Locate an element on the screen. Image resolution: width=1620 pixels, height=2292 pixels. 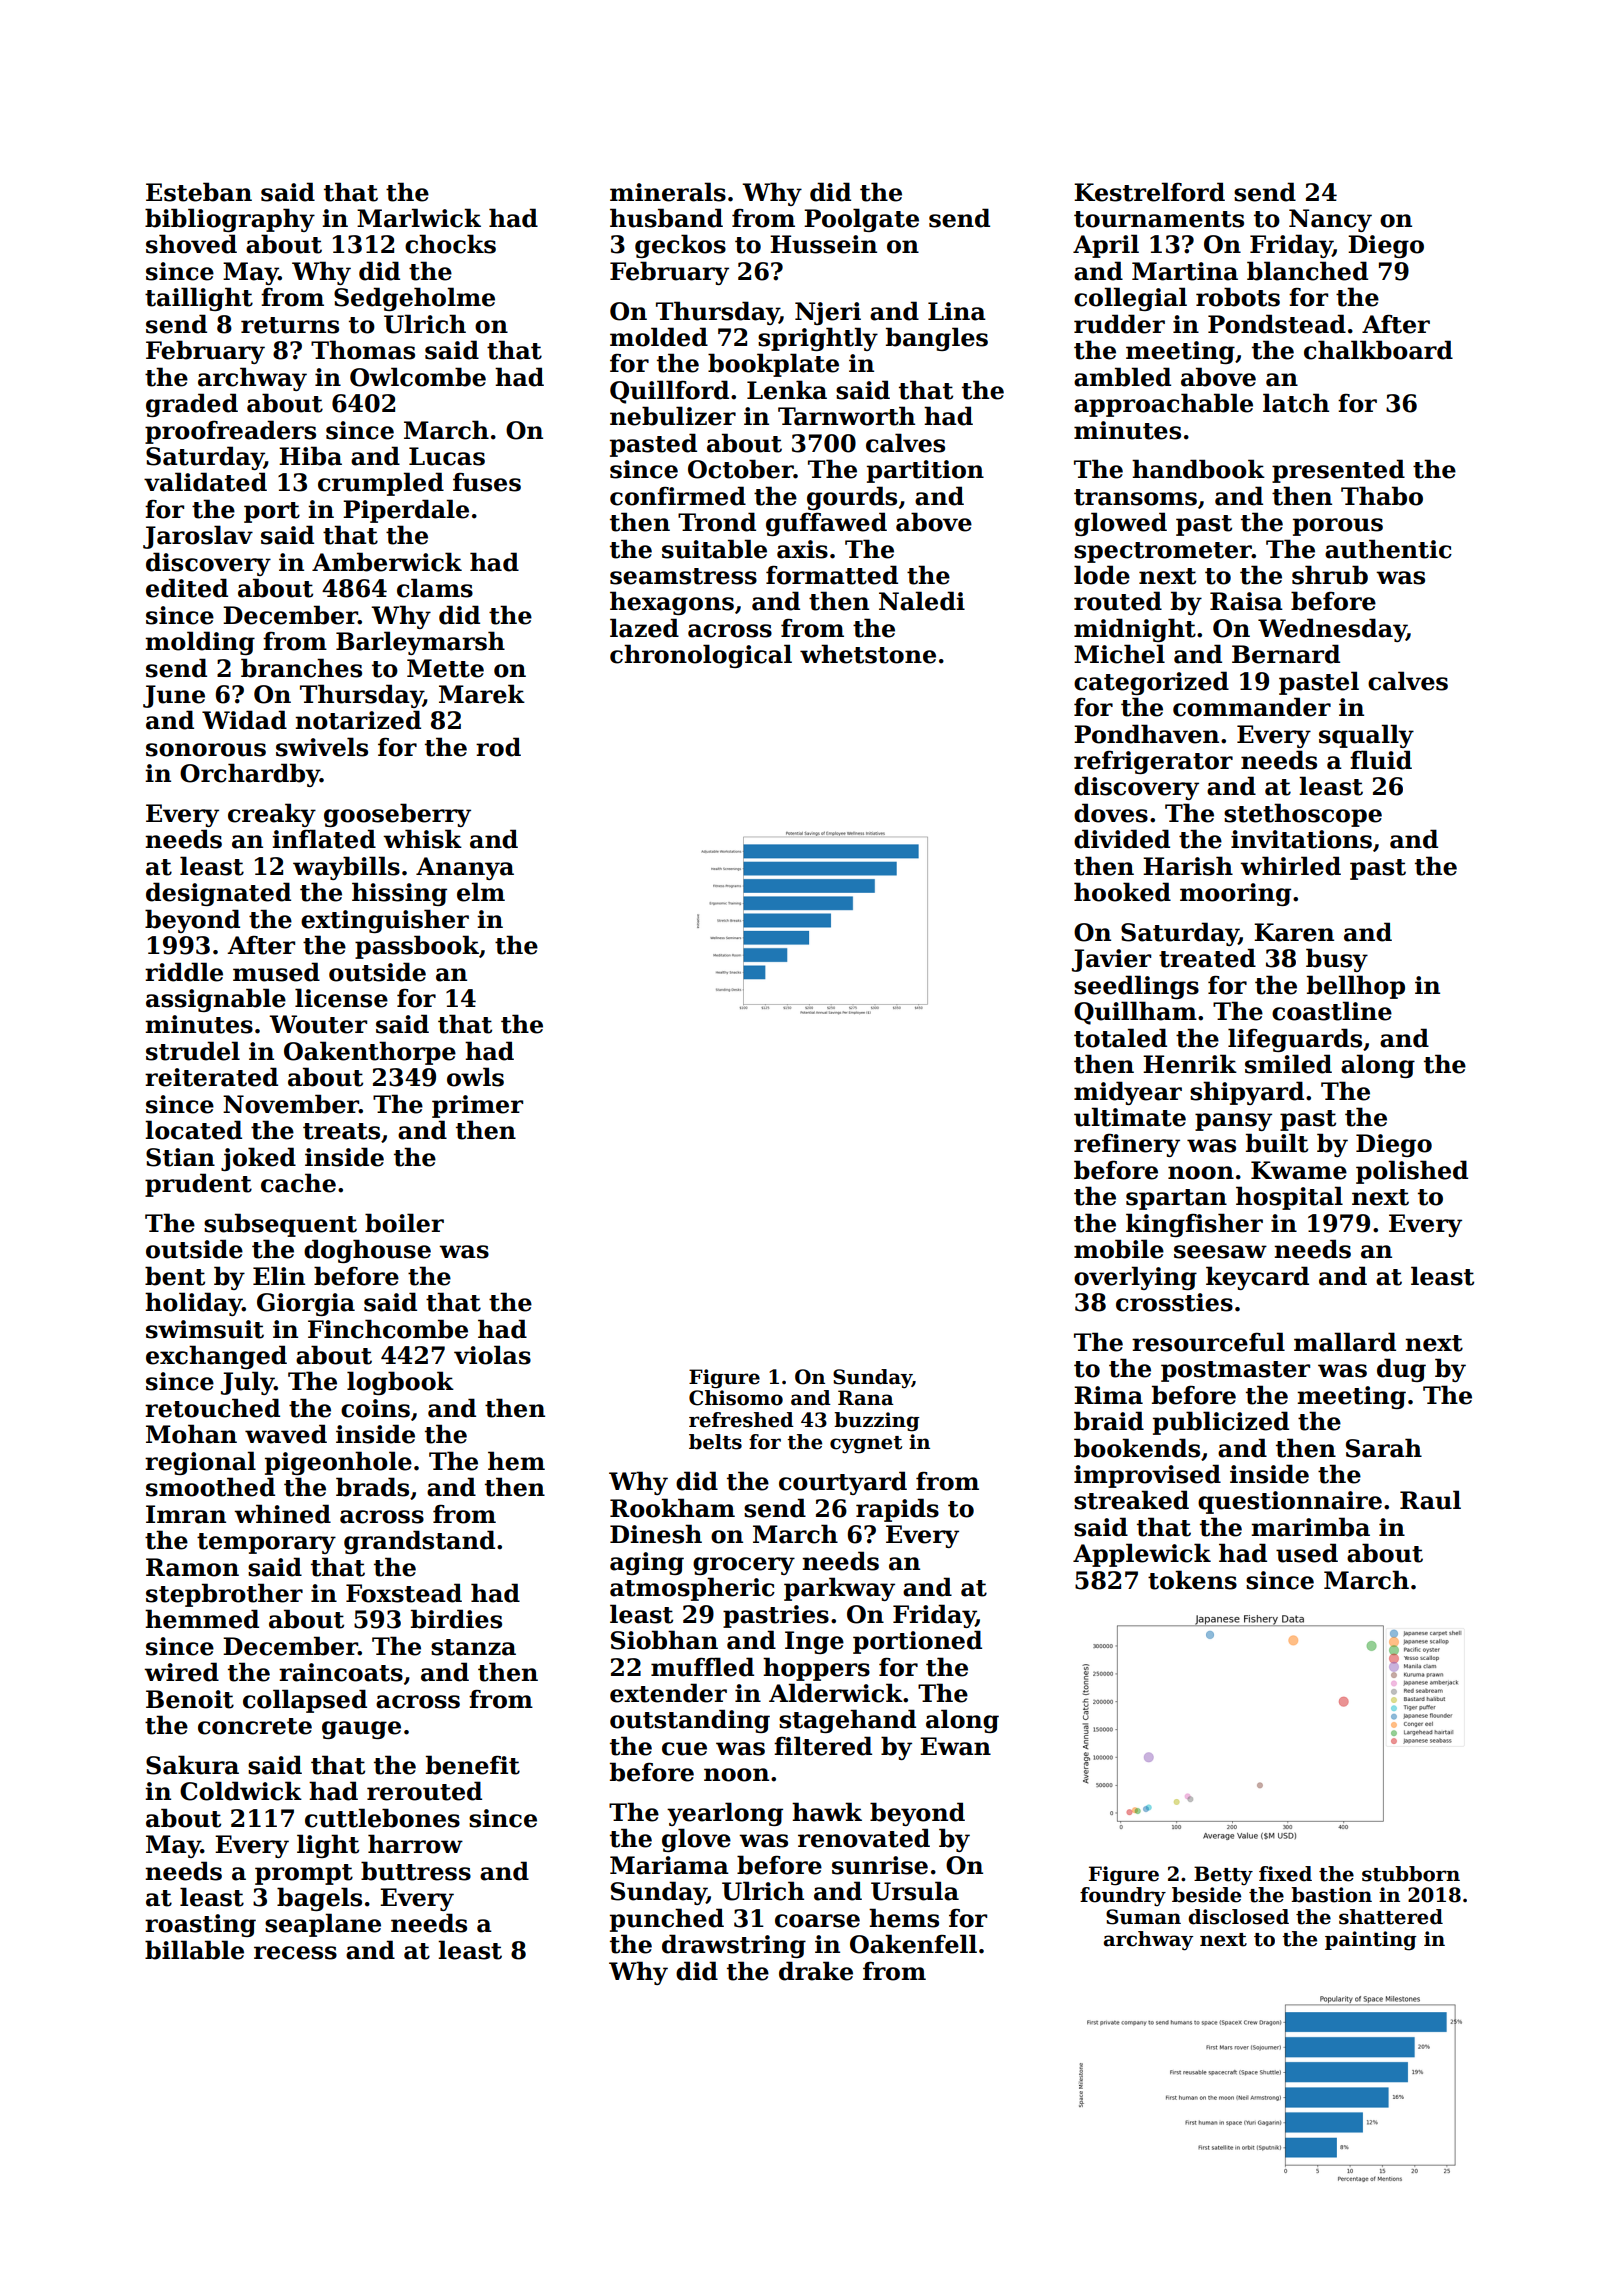
swivels is located at coordinates (322, 747).
